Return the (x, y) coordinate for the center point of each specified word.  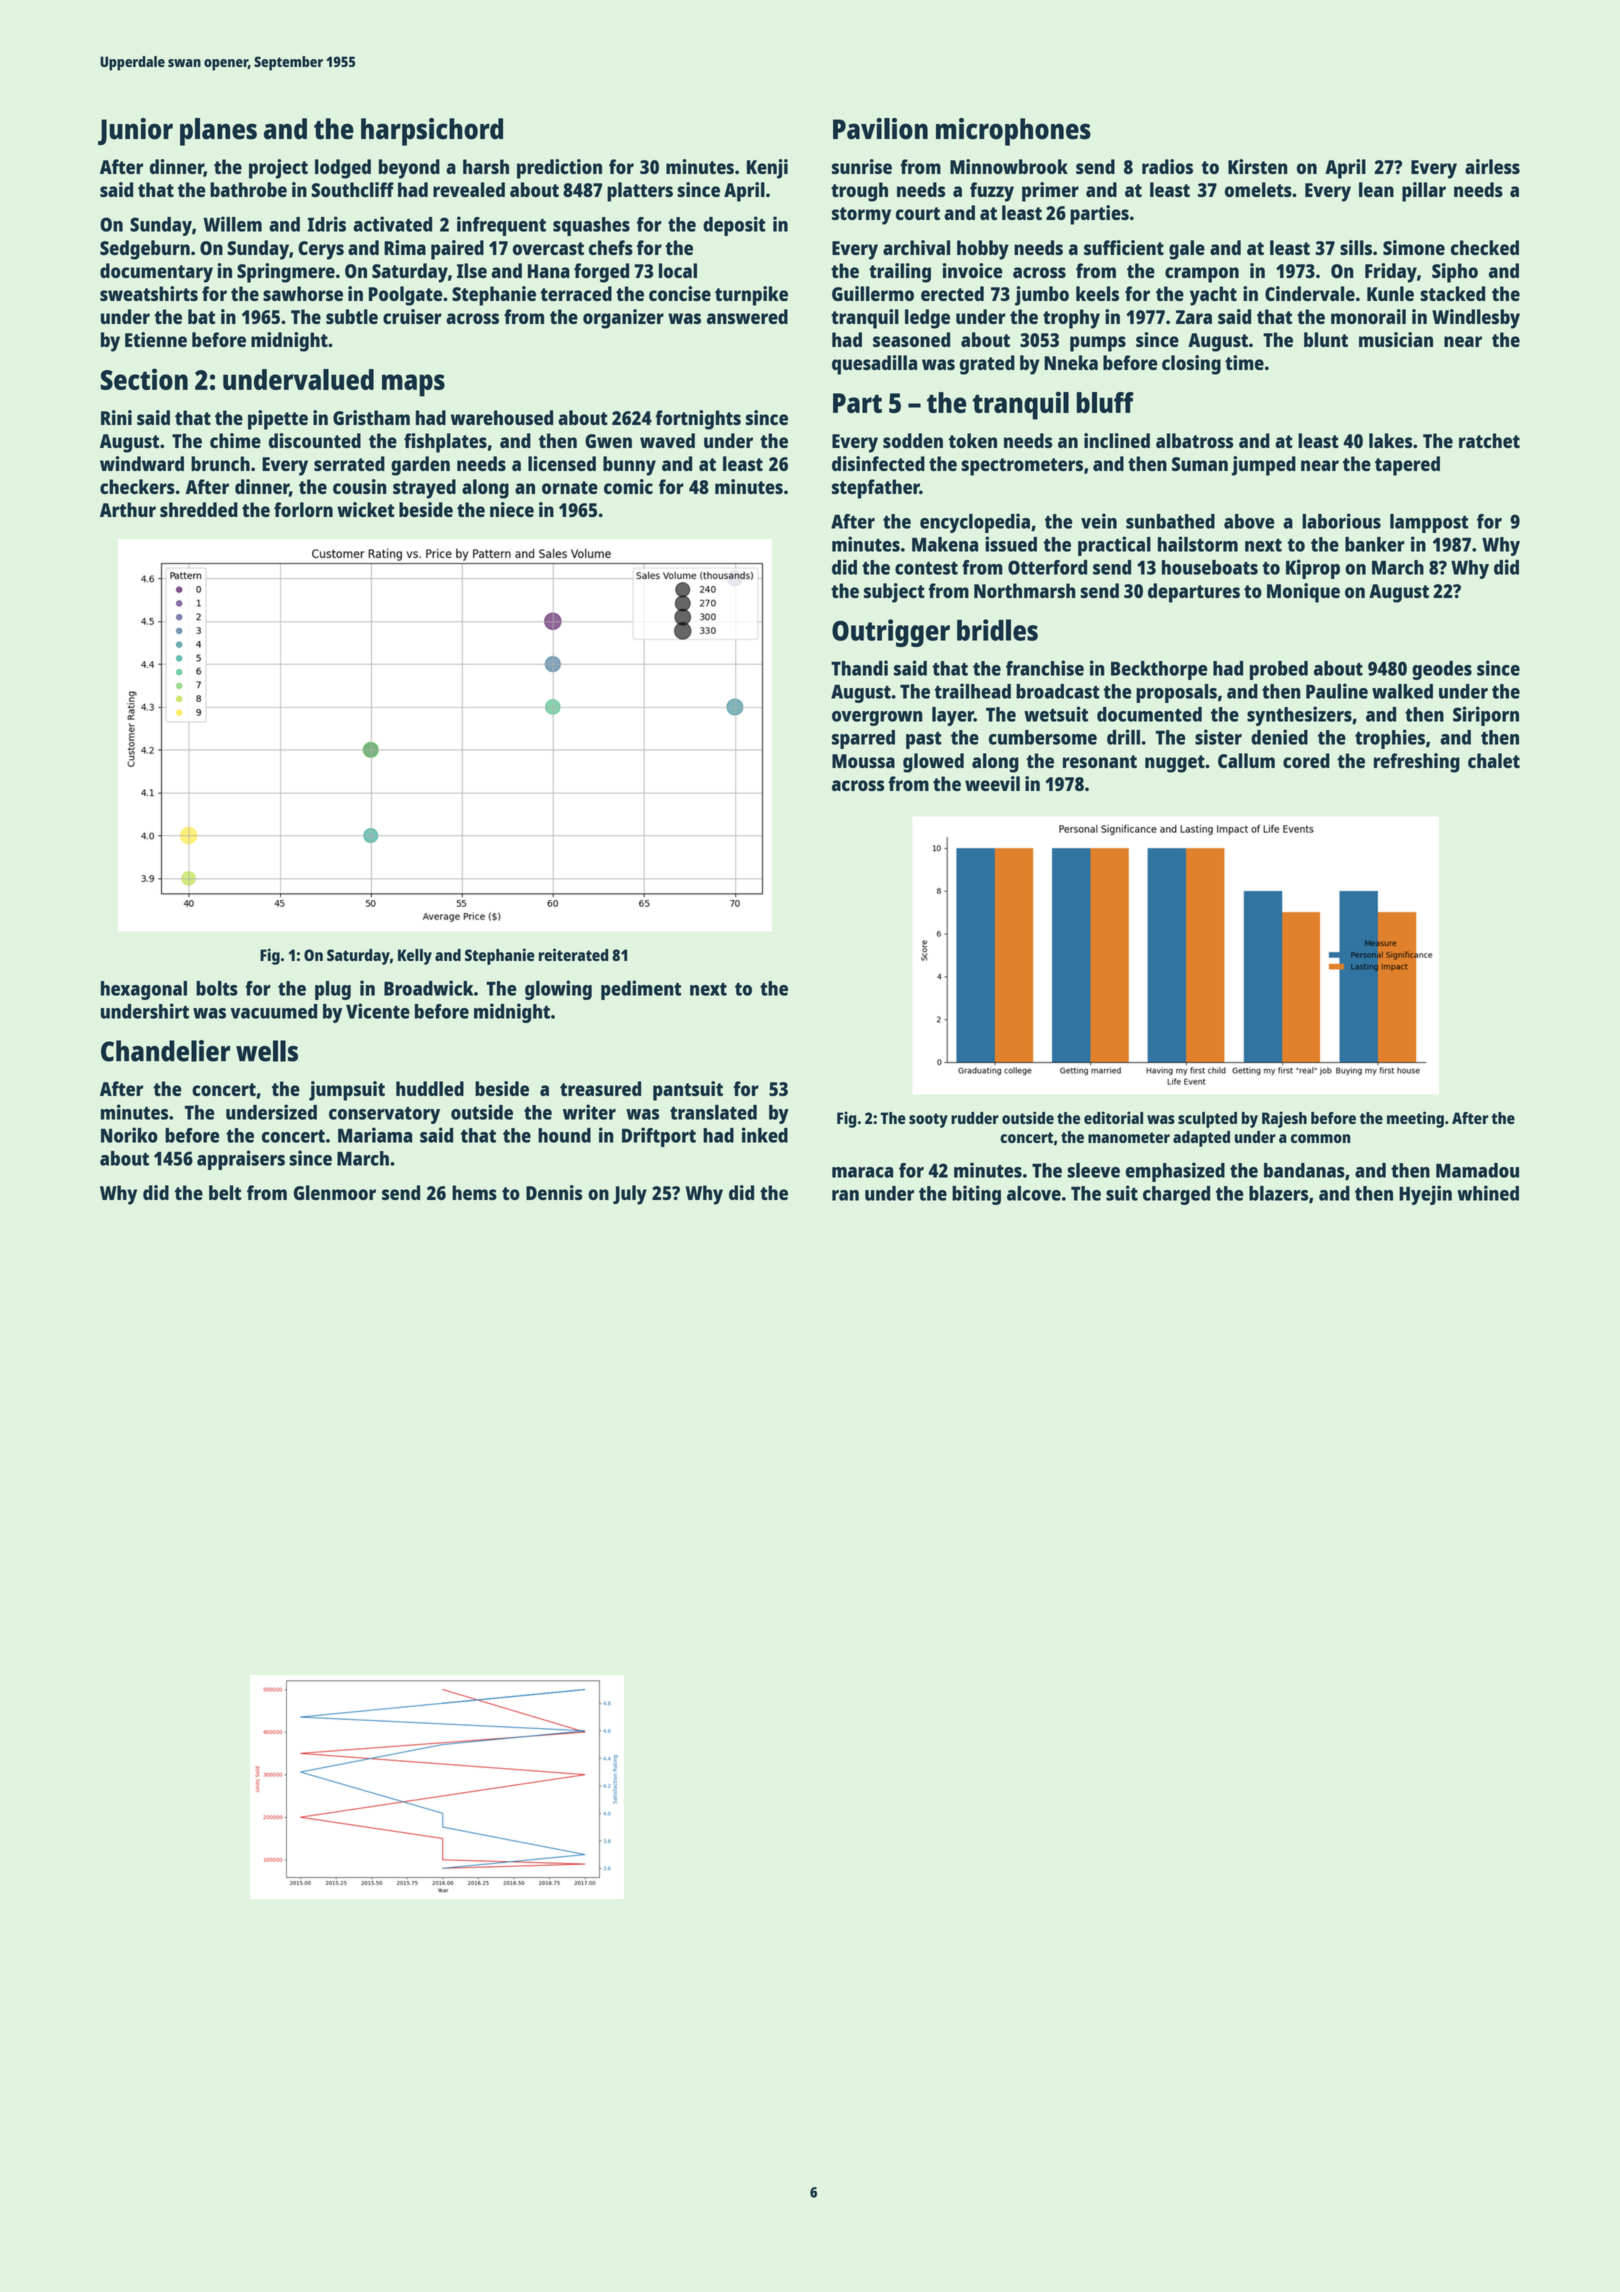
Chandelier (166, 1051)
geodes (1442, 670)
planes (218, 132)
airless (1492, 166)
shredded (199, 509)
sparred (863, 739)
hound (564, 1135)
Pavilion (880, 129)
